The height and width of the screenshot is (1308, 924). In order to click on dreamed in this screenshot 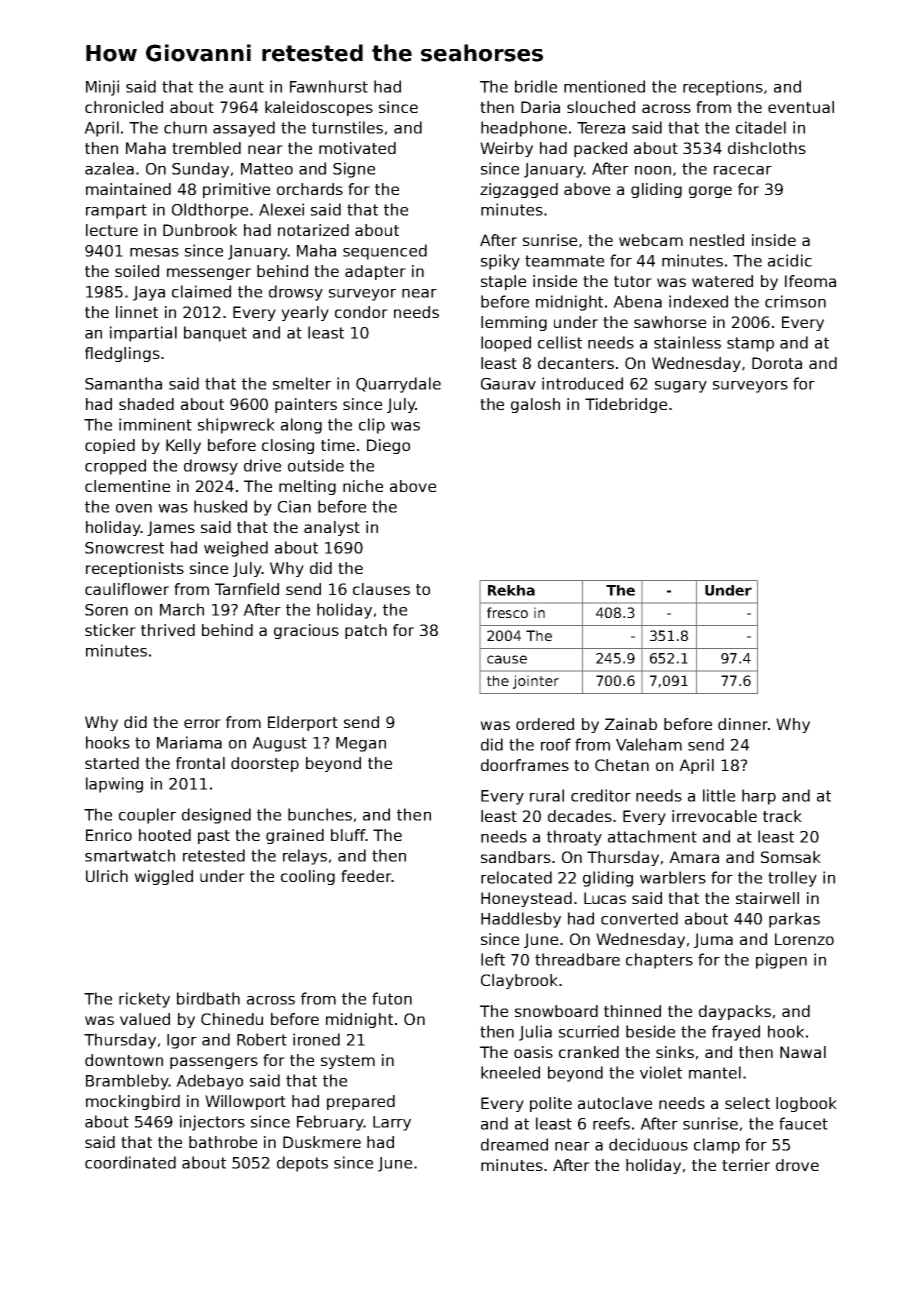, I will do `click(514, 1144)`.
